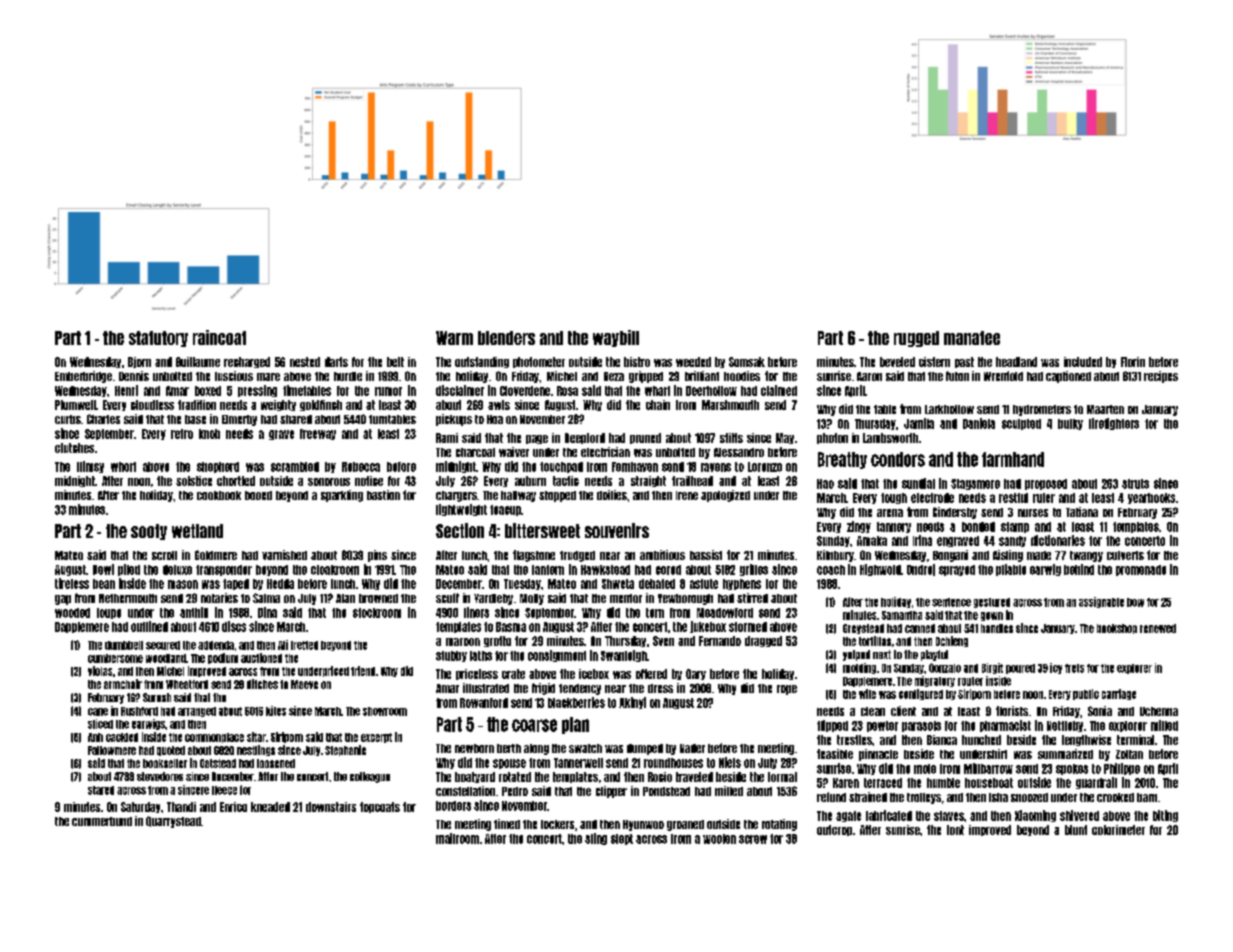  What do you see at coordinates (447, 438) in the document?
I see `Rami` at bounding box center [447, 438].
